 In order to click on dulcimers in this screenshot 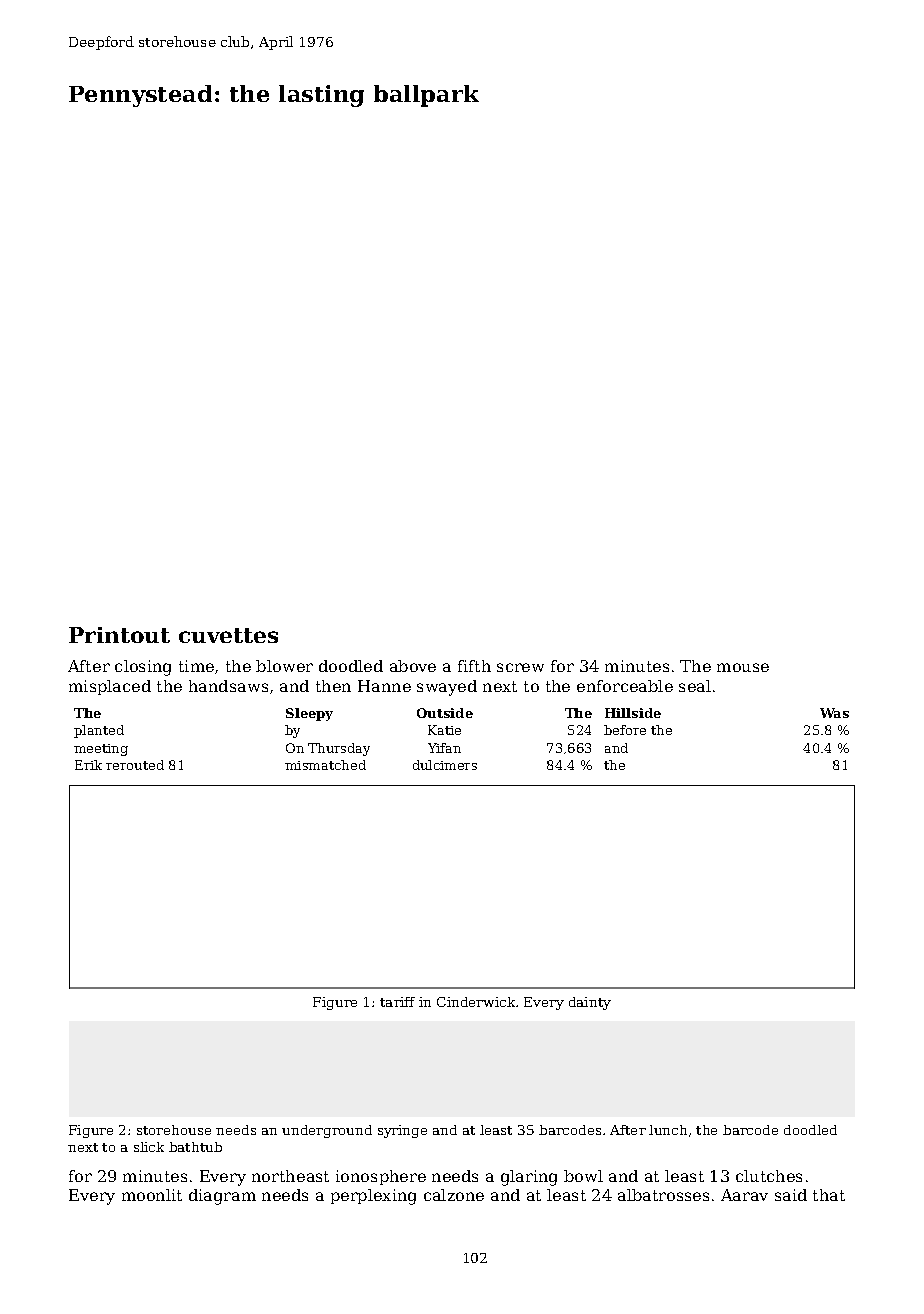, I will do `click(445, 765)`.
